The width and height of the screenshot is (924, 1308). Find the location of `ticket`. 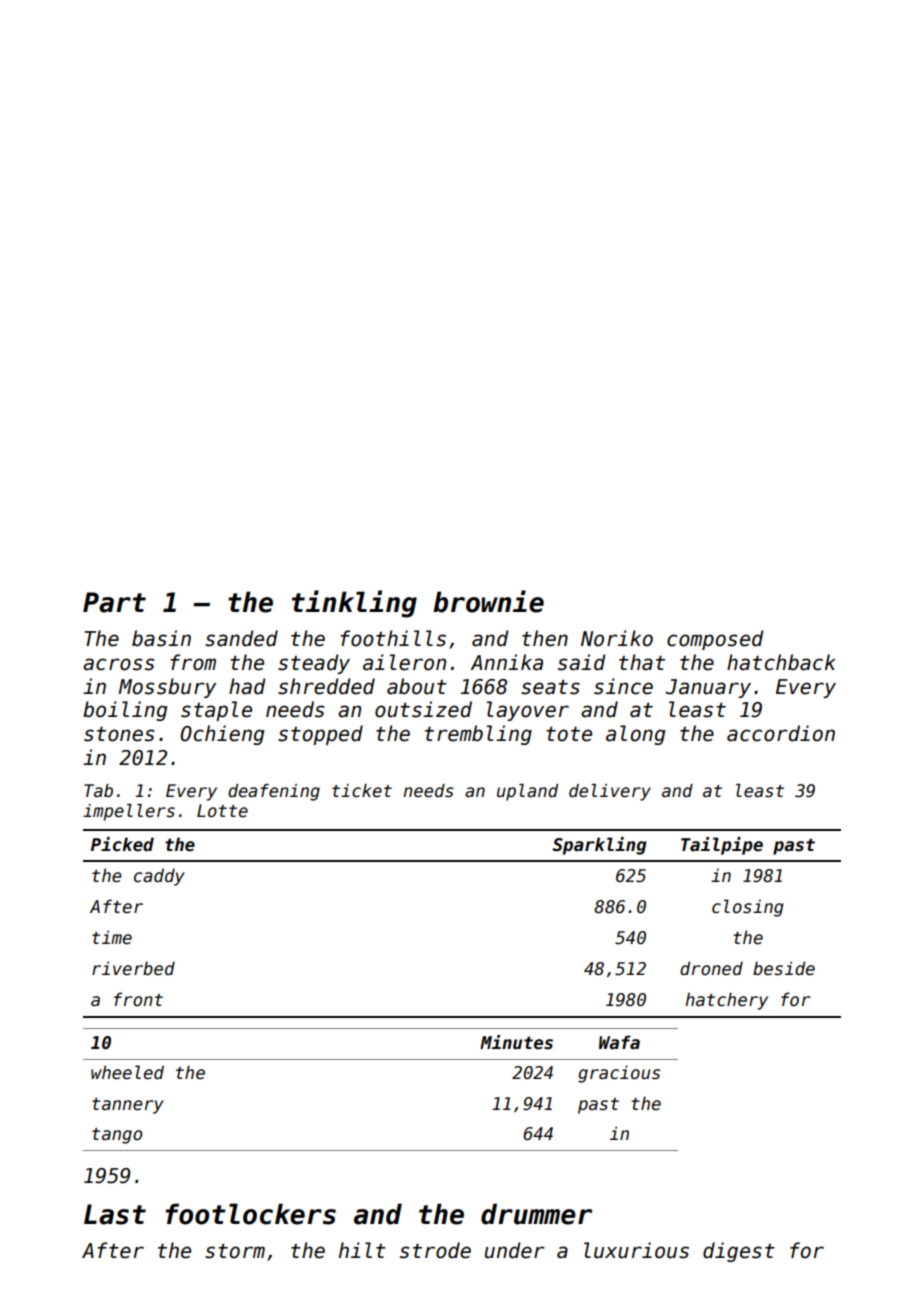

ticket is located at coordinates (362, 791).
